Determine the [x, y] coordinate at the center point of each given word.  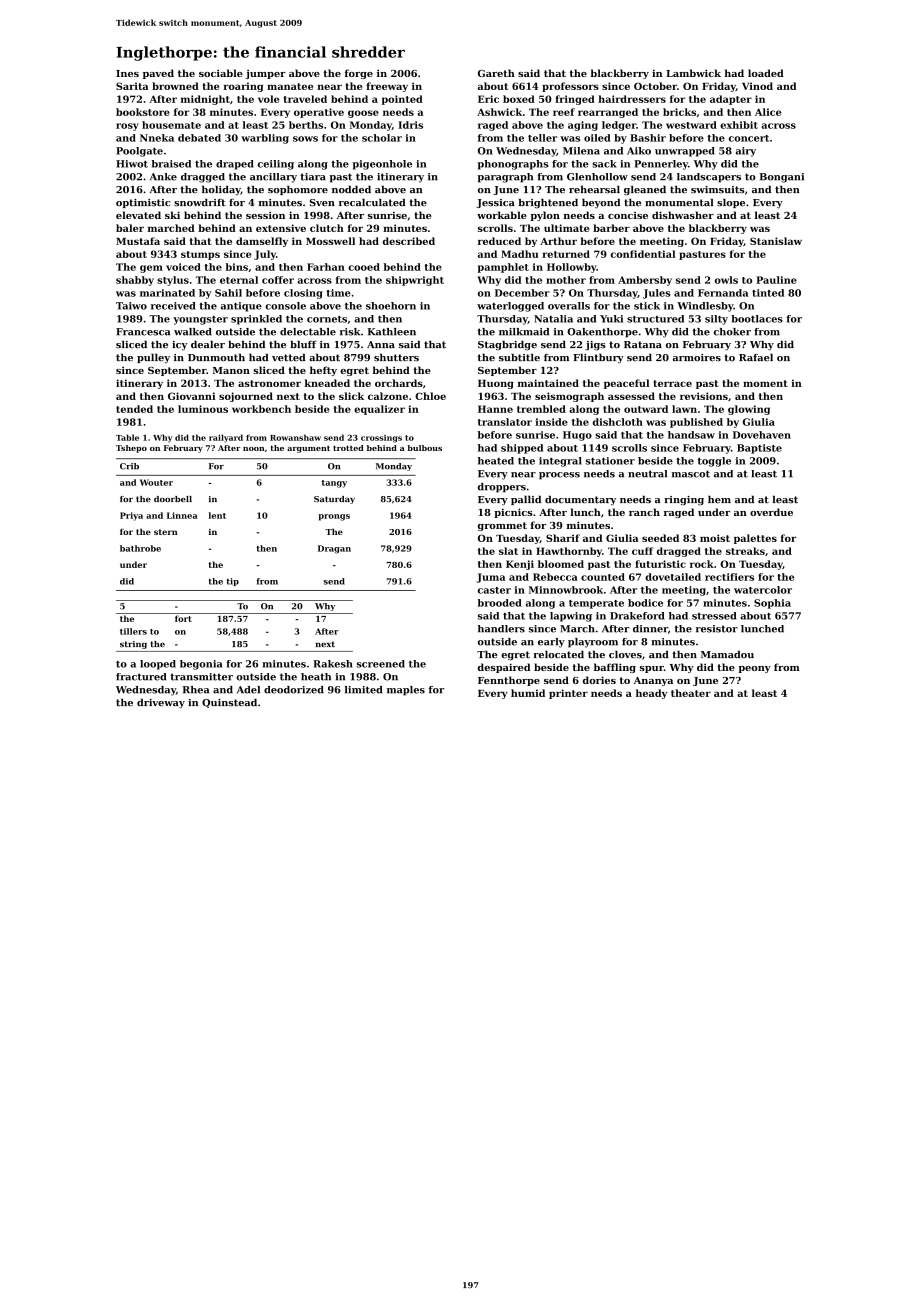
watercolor [763, 590]
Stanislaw [776, 241]
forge [359, 74]
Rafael [756, 357]
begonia [201, 665]
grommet [502, 526]
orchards [399, 383]
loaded [766, 73]
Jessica [495, 203]
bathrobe [140, 548]
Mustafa [138, 241]
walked [193, 332]
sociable [221, 73]
